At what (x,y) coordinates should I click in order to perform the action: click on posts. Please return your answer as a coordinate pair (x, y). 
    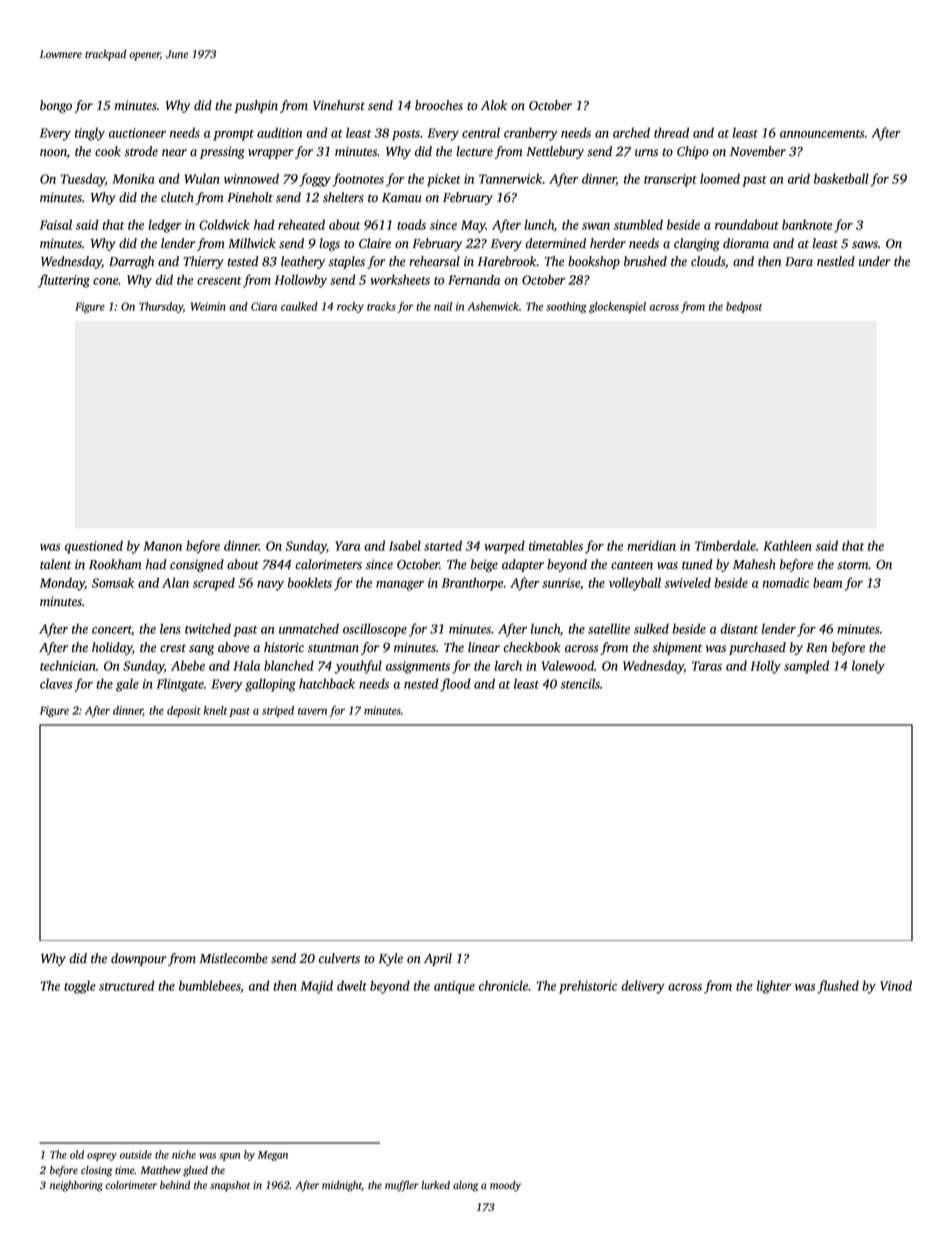
    Looking at the image, I should click on (406, 135).
